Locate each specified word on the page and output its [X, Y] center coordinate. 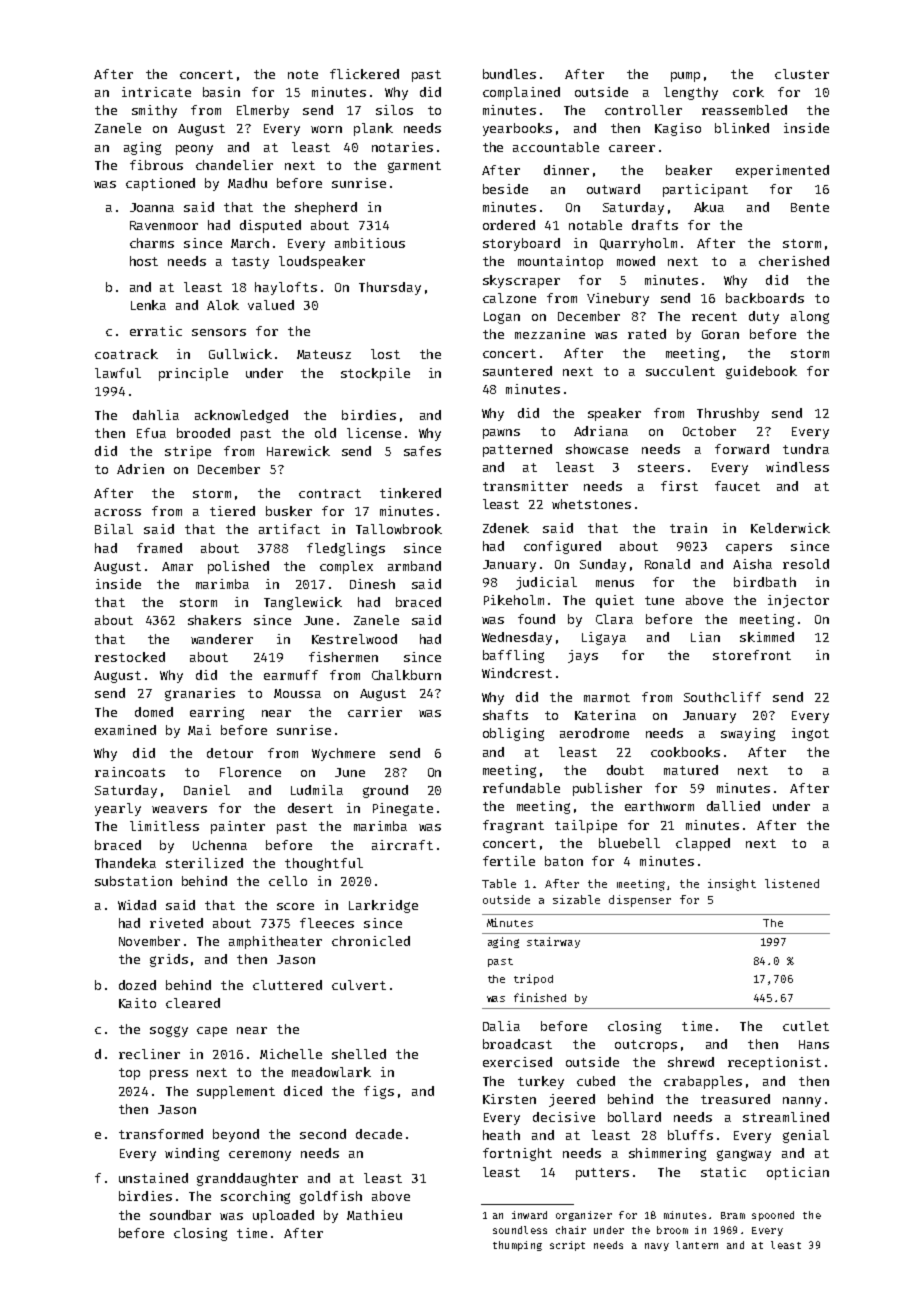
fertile [509, 861]
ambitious [370, 243]
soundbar [180, 1215]
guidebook [761, 372]
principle [193, 374]
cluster [802, 74]
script [567, 1246]
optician [798, 1173]
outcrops [646, 1046]
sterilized [204, 863]
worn [326, 129]
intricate [156, 92]
